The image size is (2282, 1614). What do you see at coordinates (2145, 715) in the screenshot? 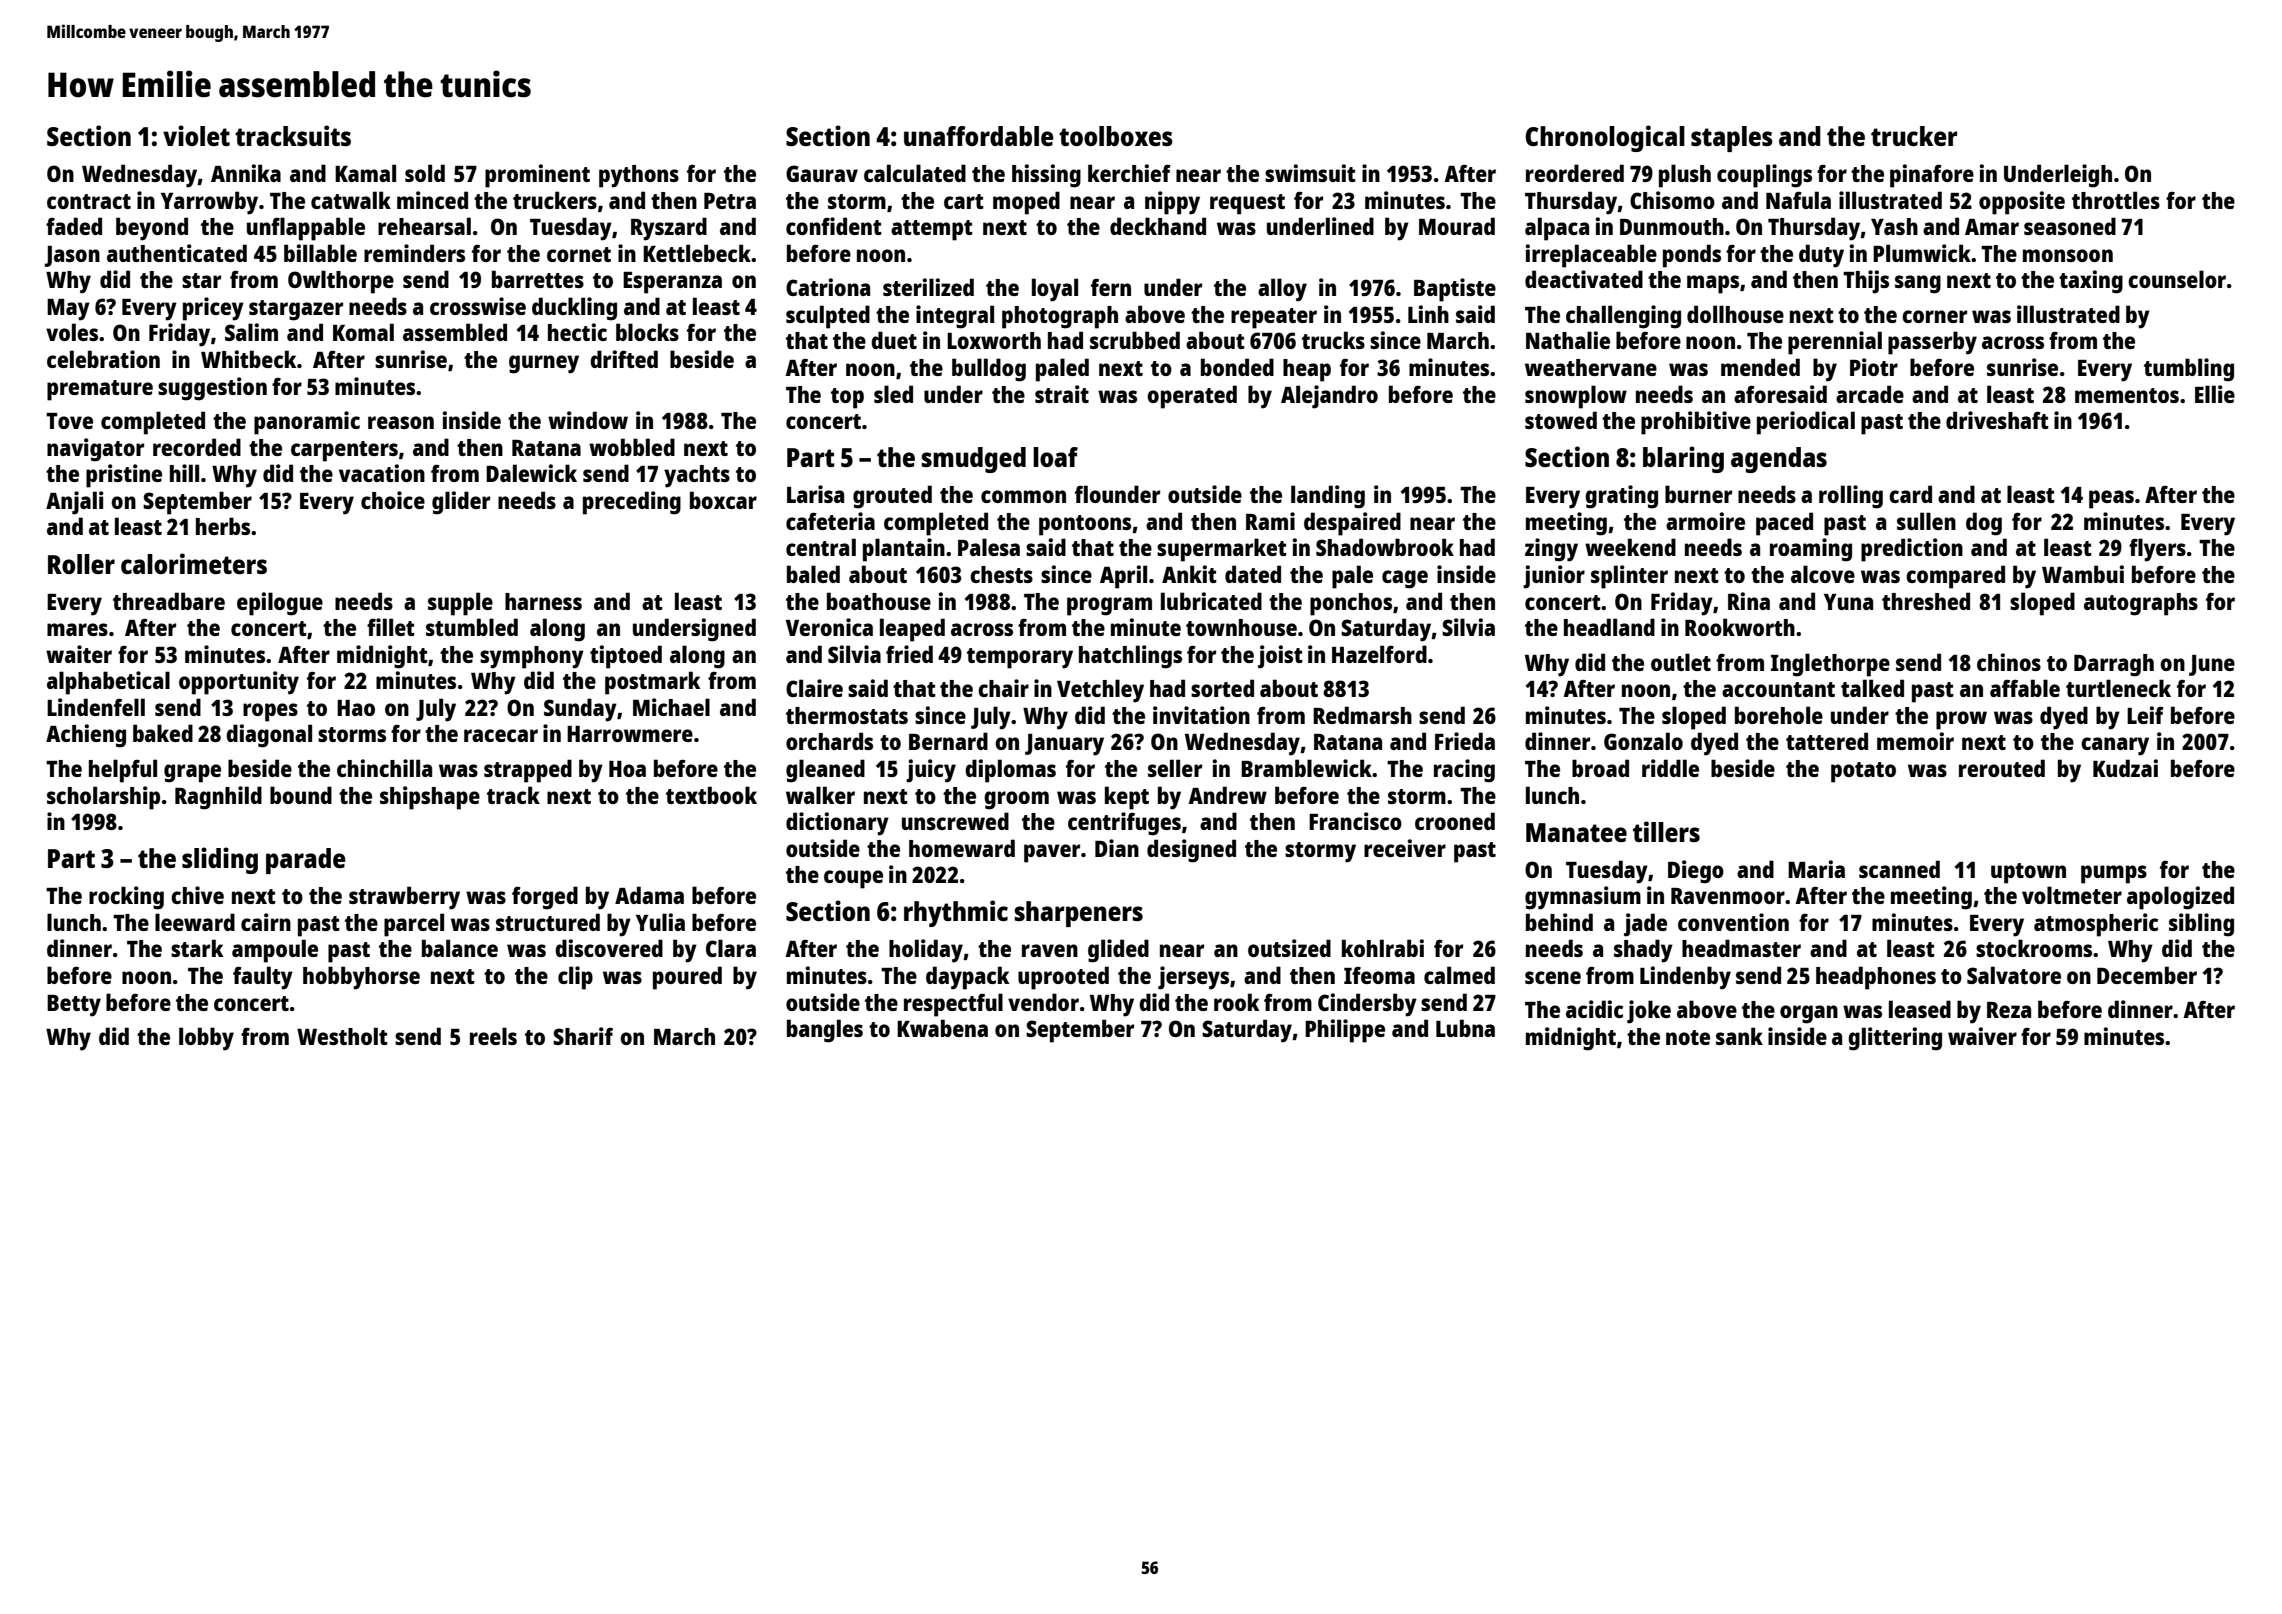
I see `Leif` at bounding box center [2145, 715].
